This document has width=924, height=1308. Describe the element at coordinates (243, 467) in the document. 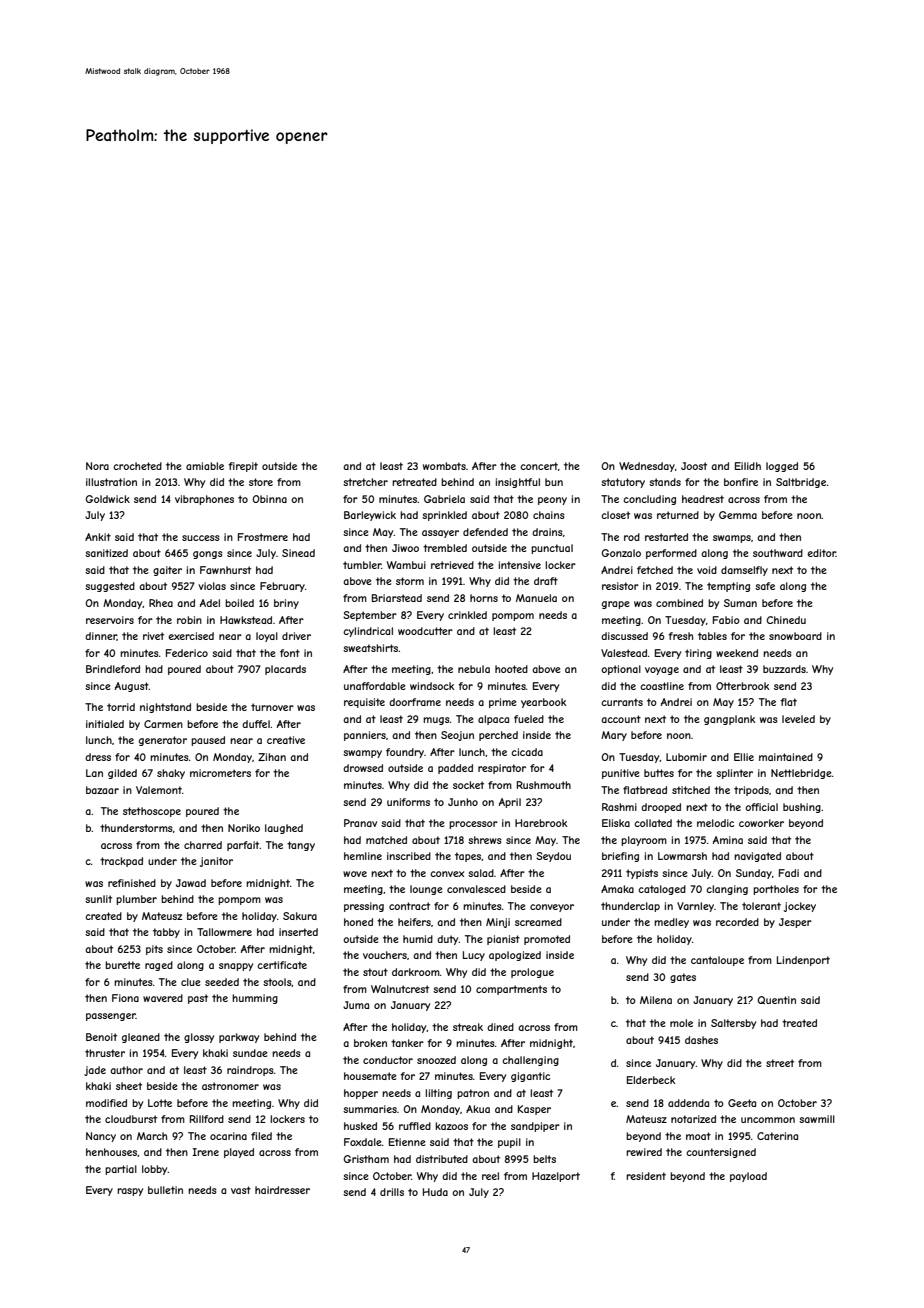

I see `firepit` at that location.
